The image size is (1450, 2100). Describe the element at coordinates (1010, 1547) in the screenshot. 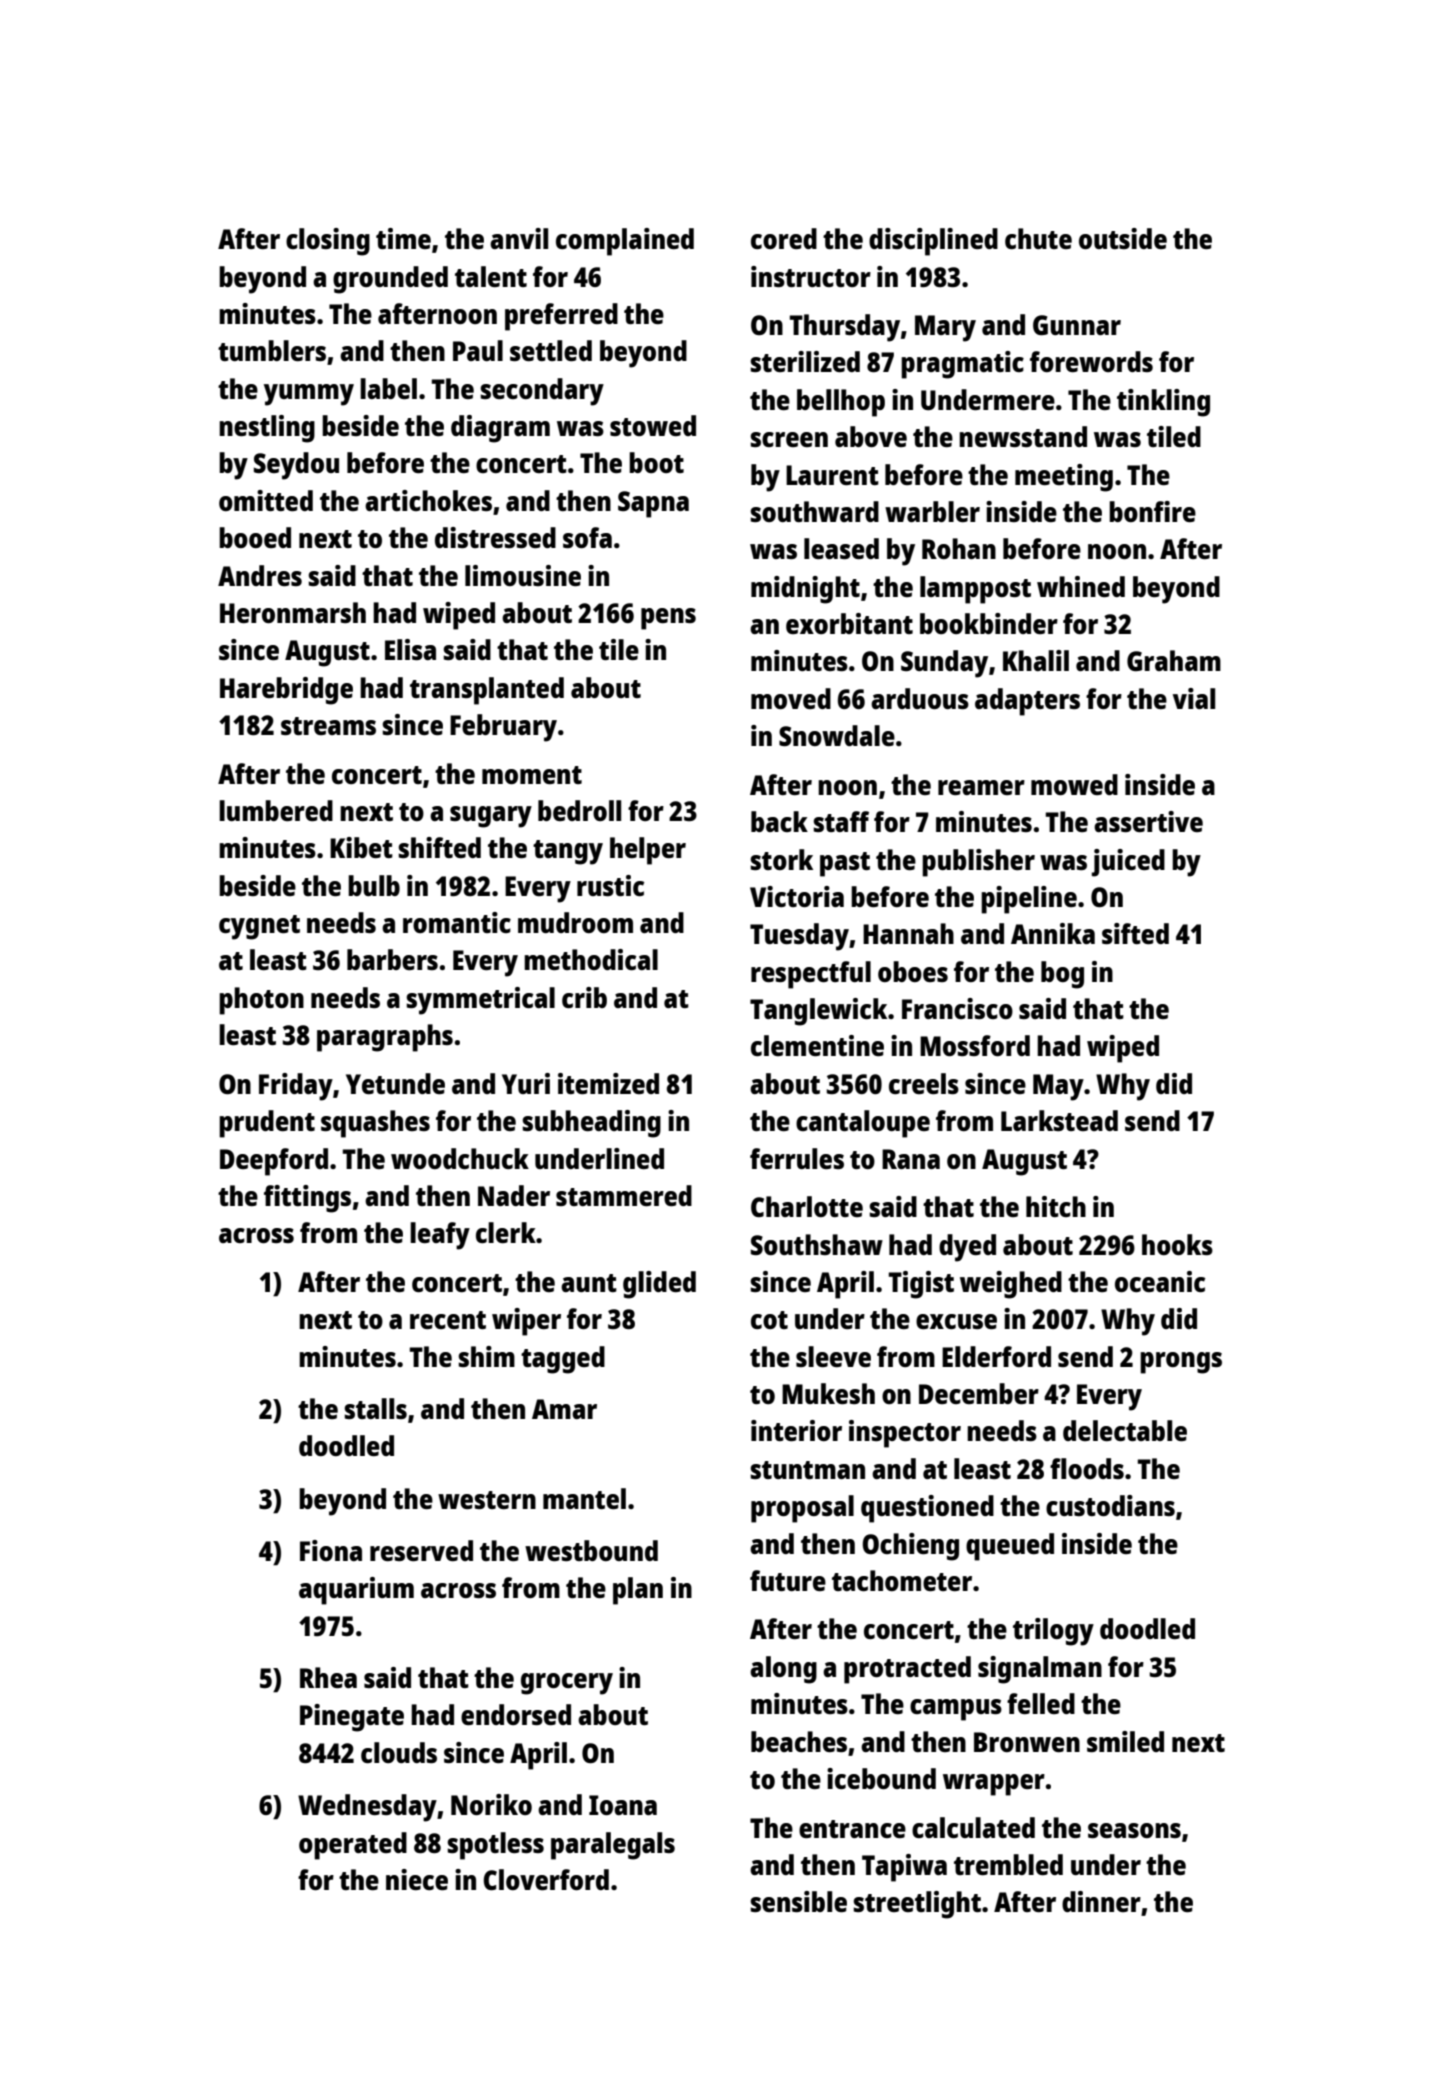

I see `queued` at that location.
